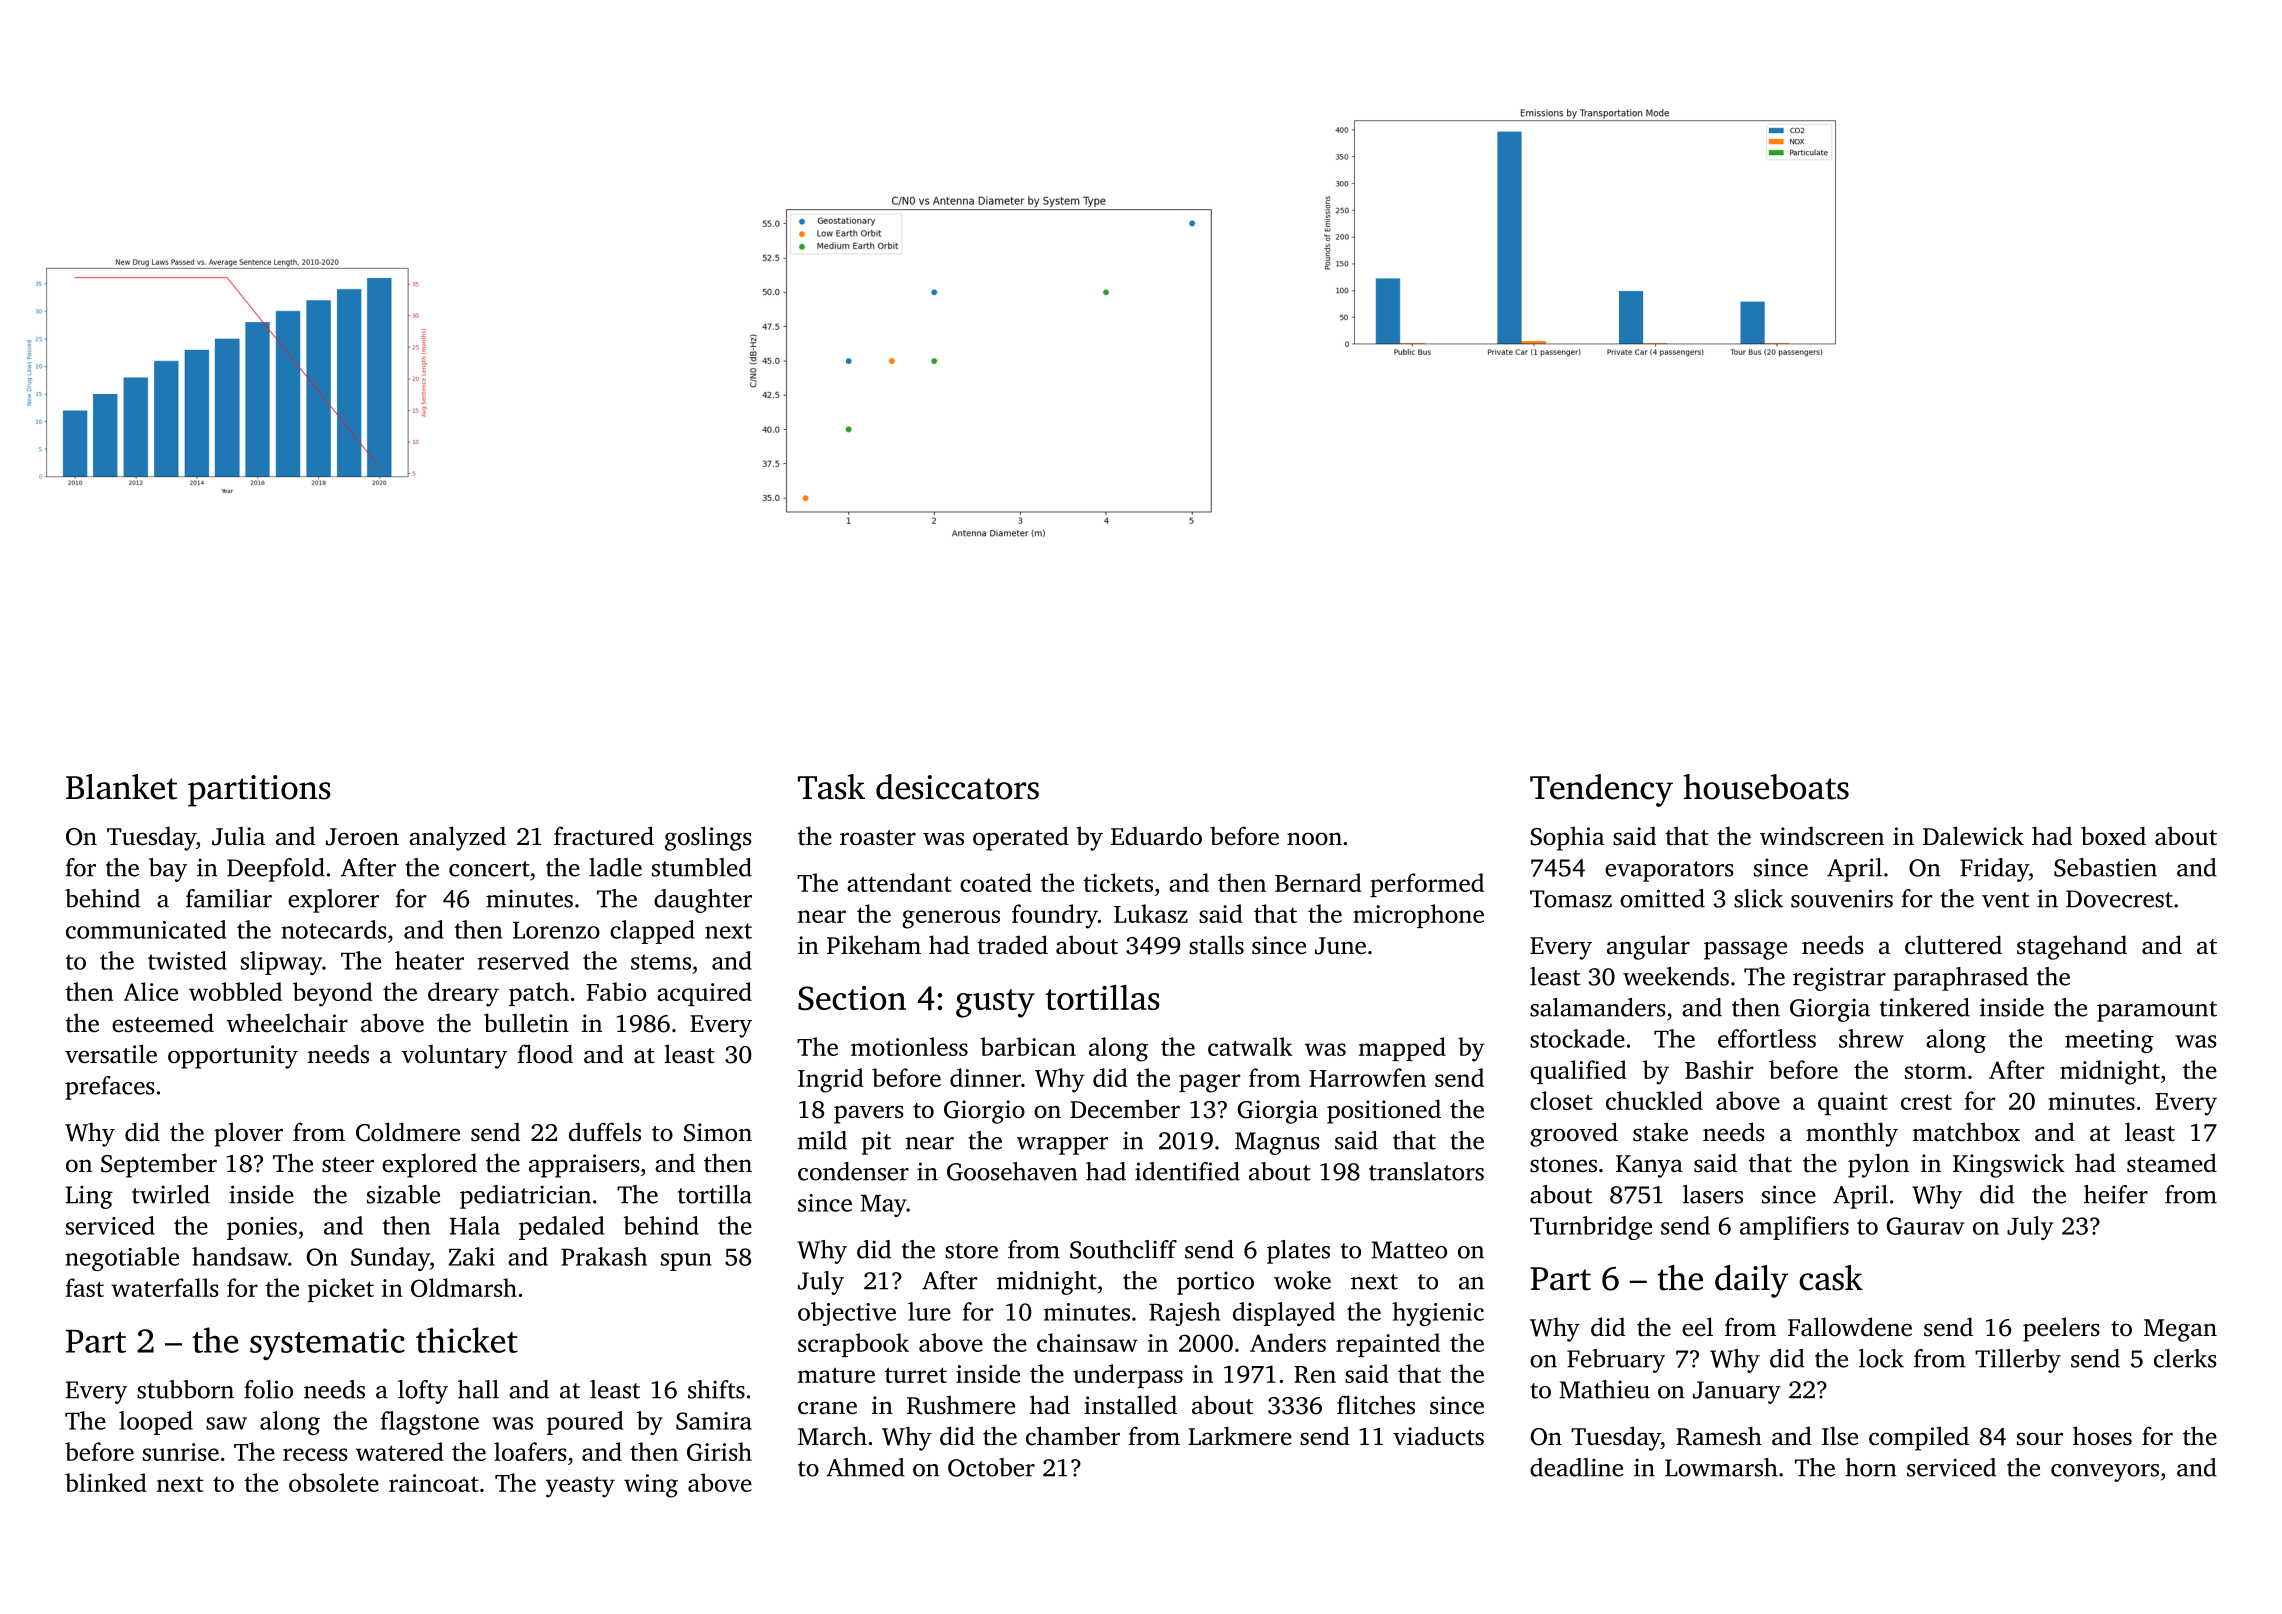 This image has width=2282, height=1614. What do you see at coordinates (1766, 787) in the image?
I see `houseboats` at bounding box center [1766, 787].
